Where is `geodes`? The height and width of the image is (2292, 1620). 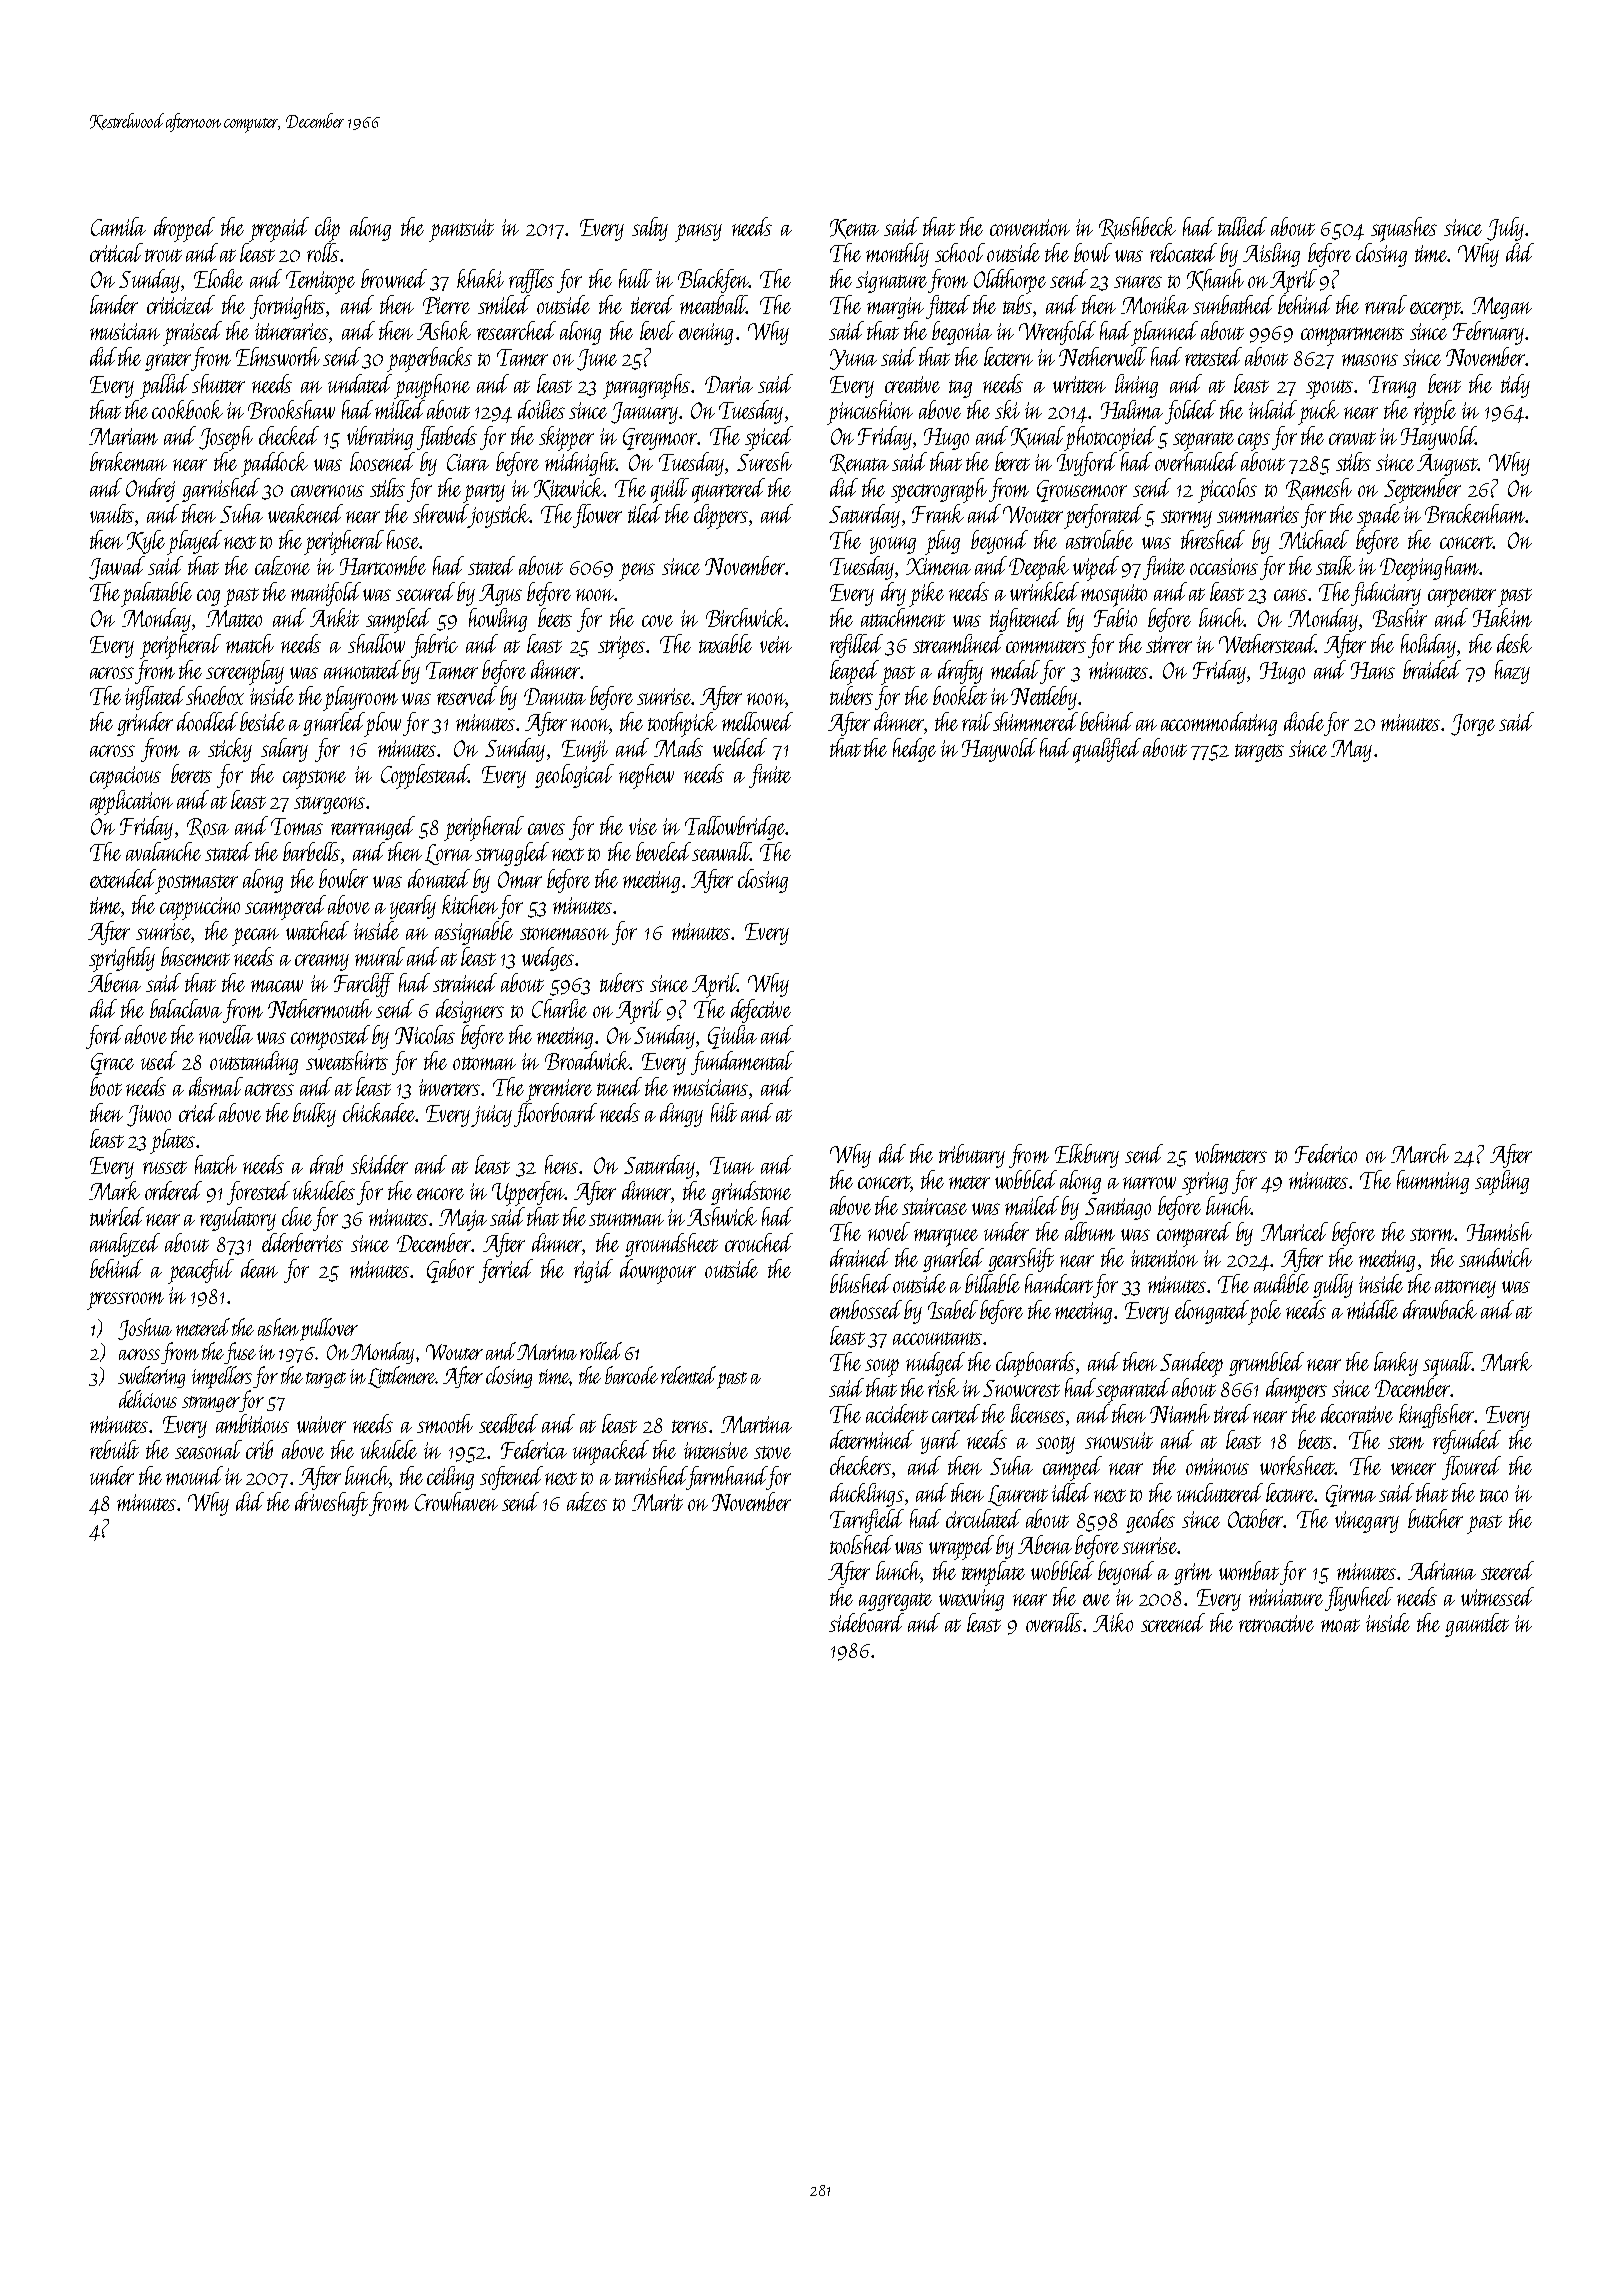 geodes is located at coordinates (1150, 1521).
